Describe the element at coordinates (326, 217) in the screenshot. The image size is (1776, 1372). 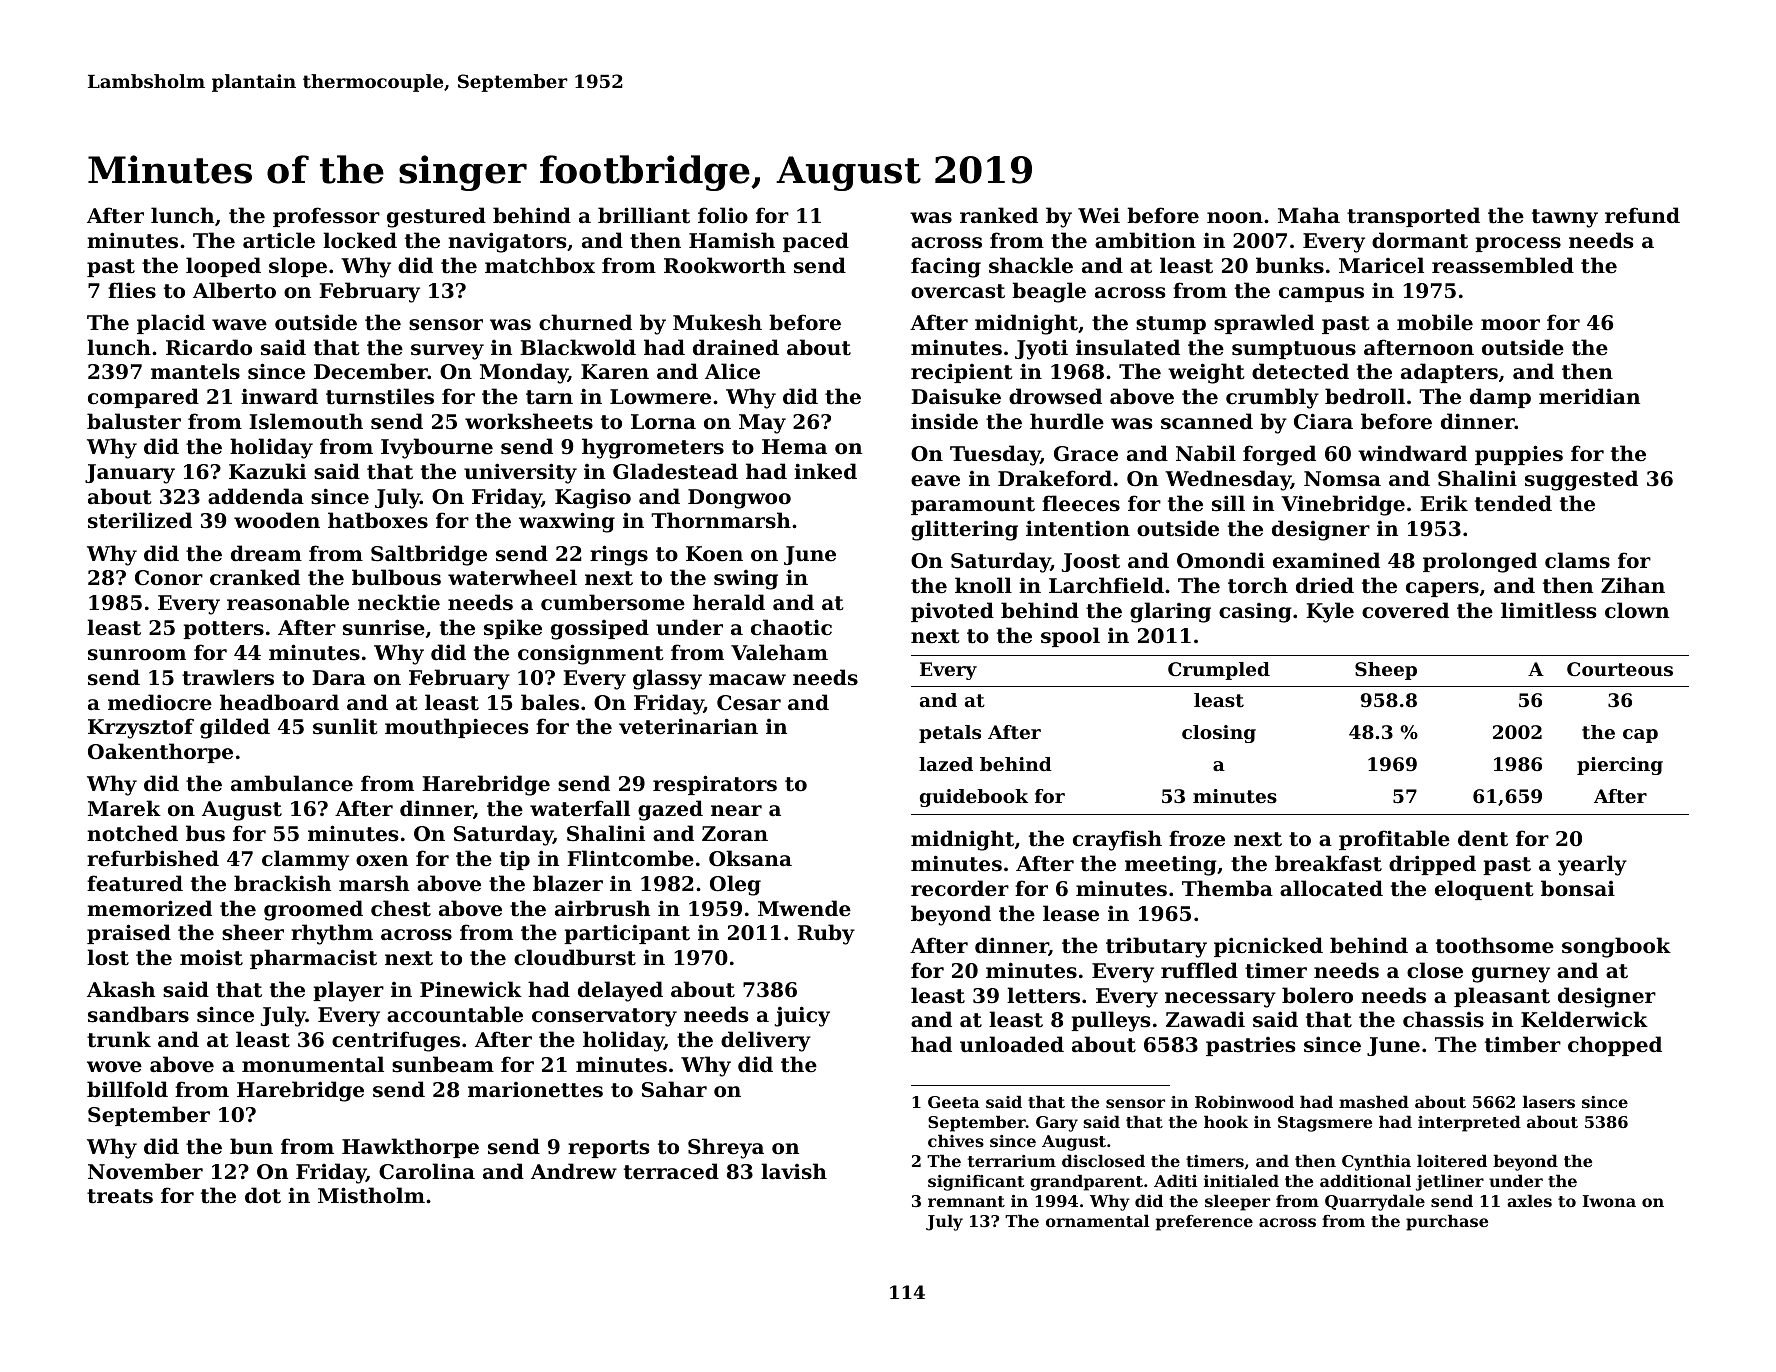
I see `professor` at that location.
